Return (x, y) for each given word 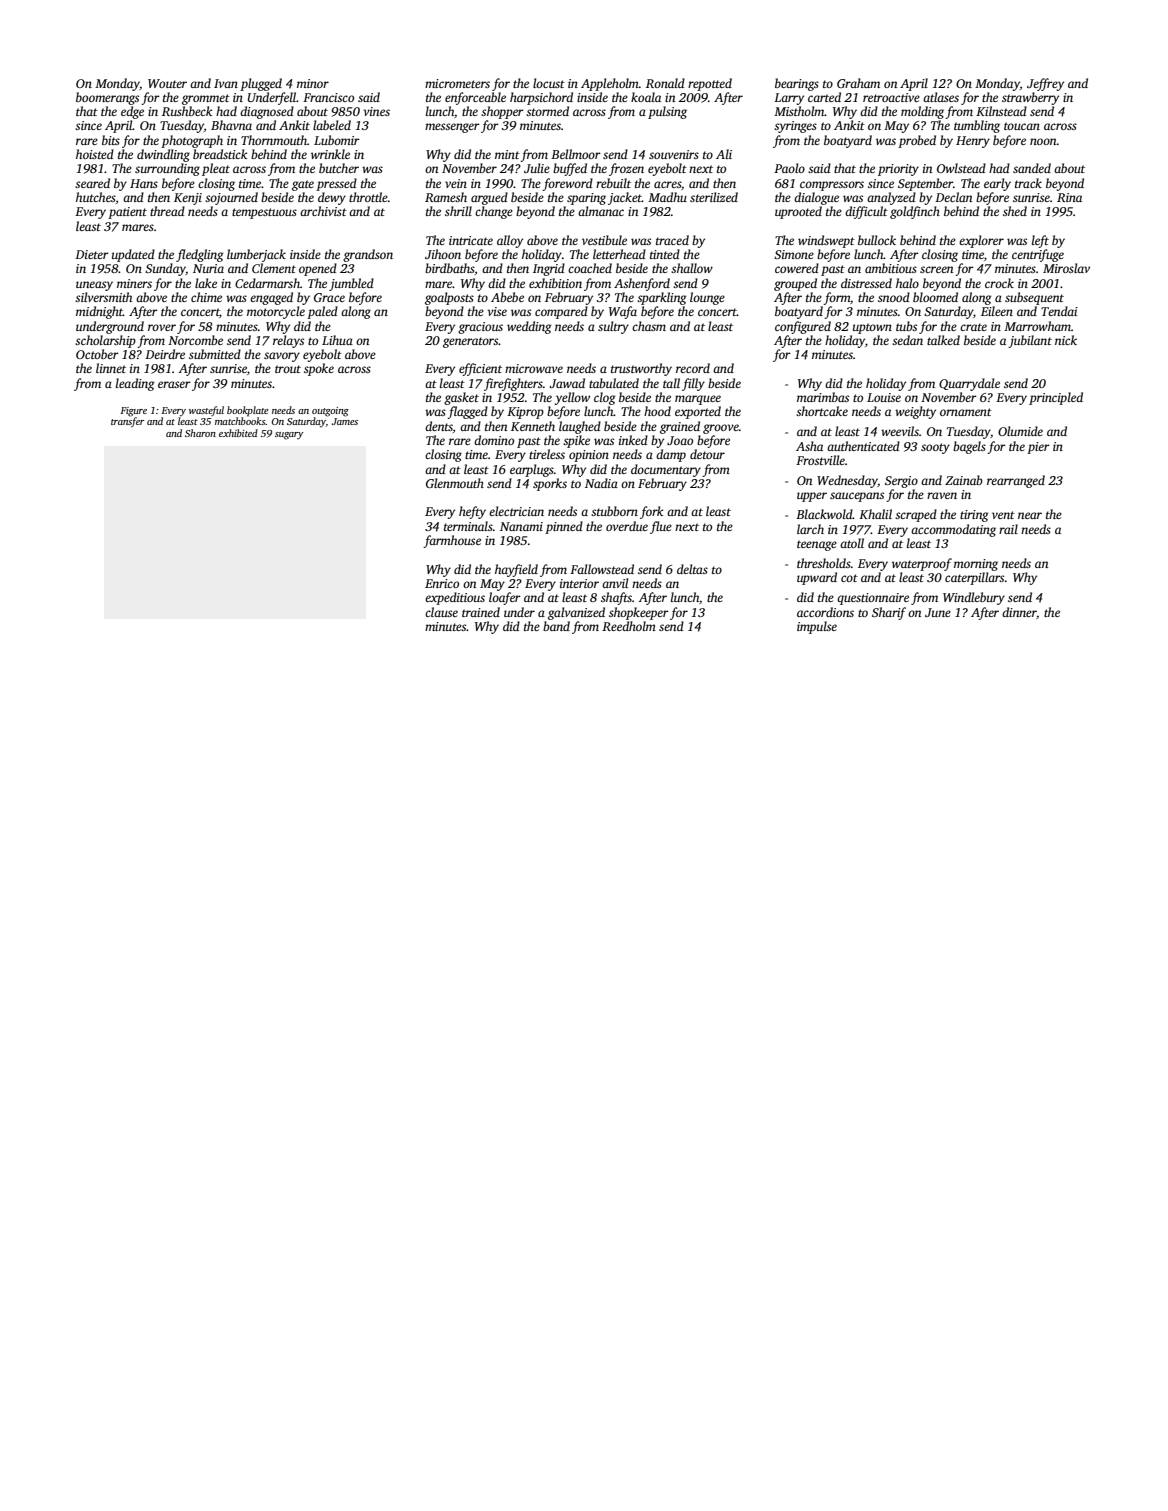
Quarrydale (969, 384)
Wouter (167, 83)
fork (651, 512)
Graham (858, 83)
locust (549, 83)
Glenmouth (455, 483)
